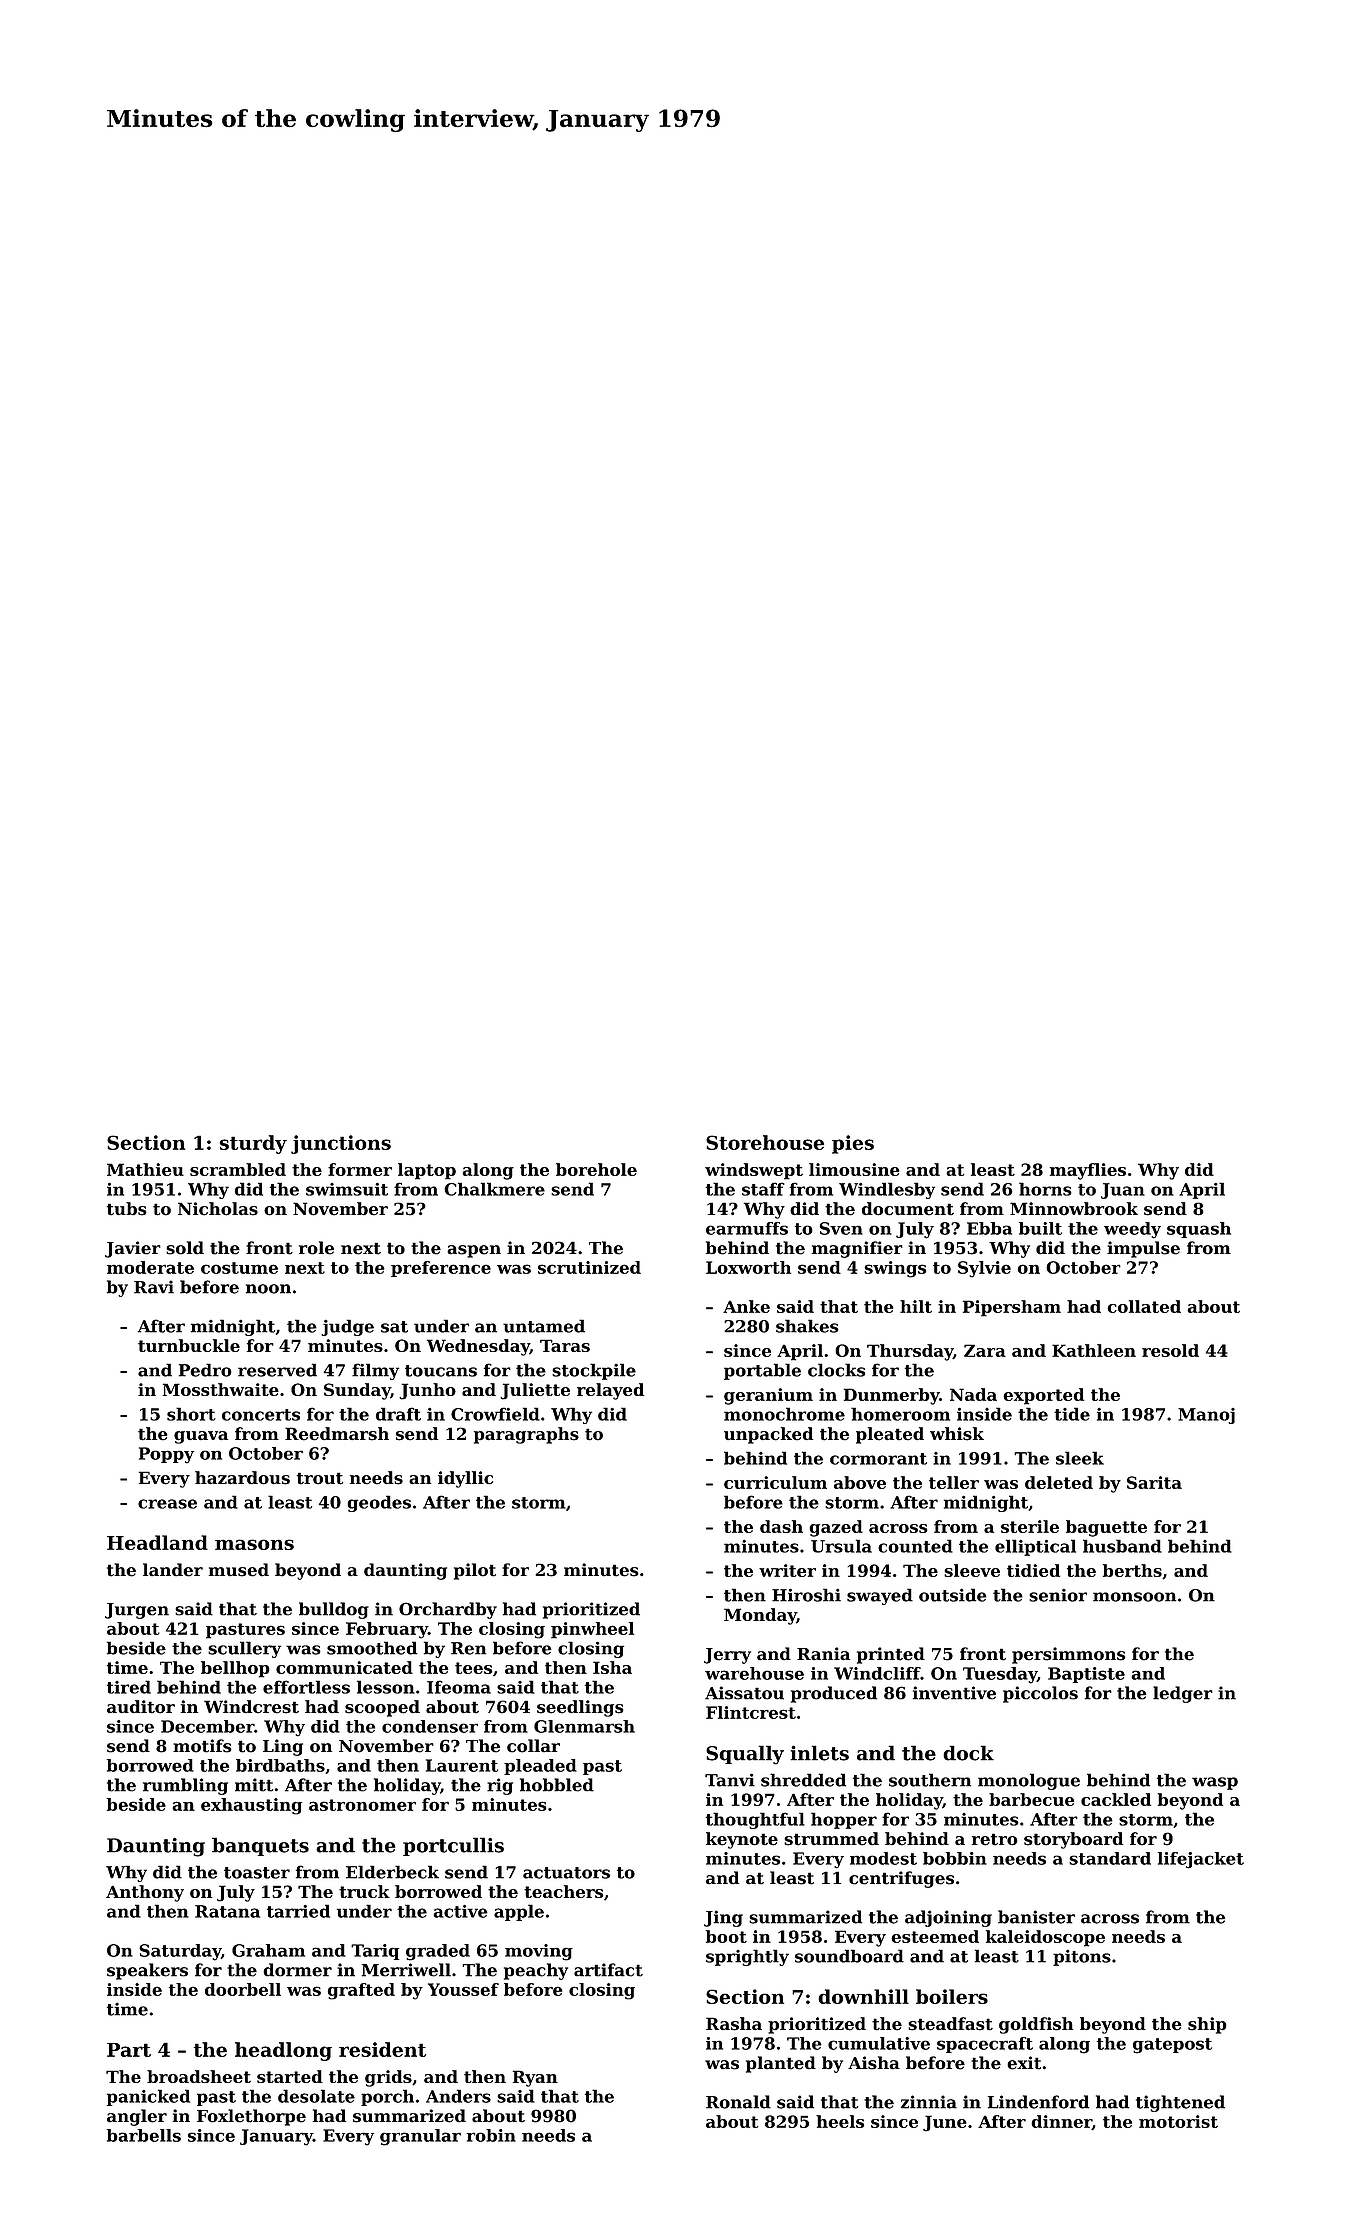  Describe the element at coordinates (765, 1142) in the image. I see `Storehouse` at that location.
